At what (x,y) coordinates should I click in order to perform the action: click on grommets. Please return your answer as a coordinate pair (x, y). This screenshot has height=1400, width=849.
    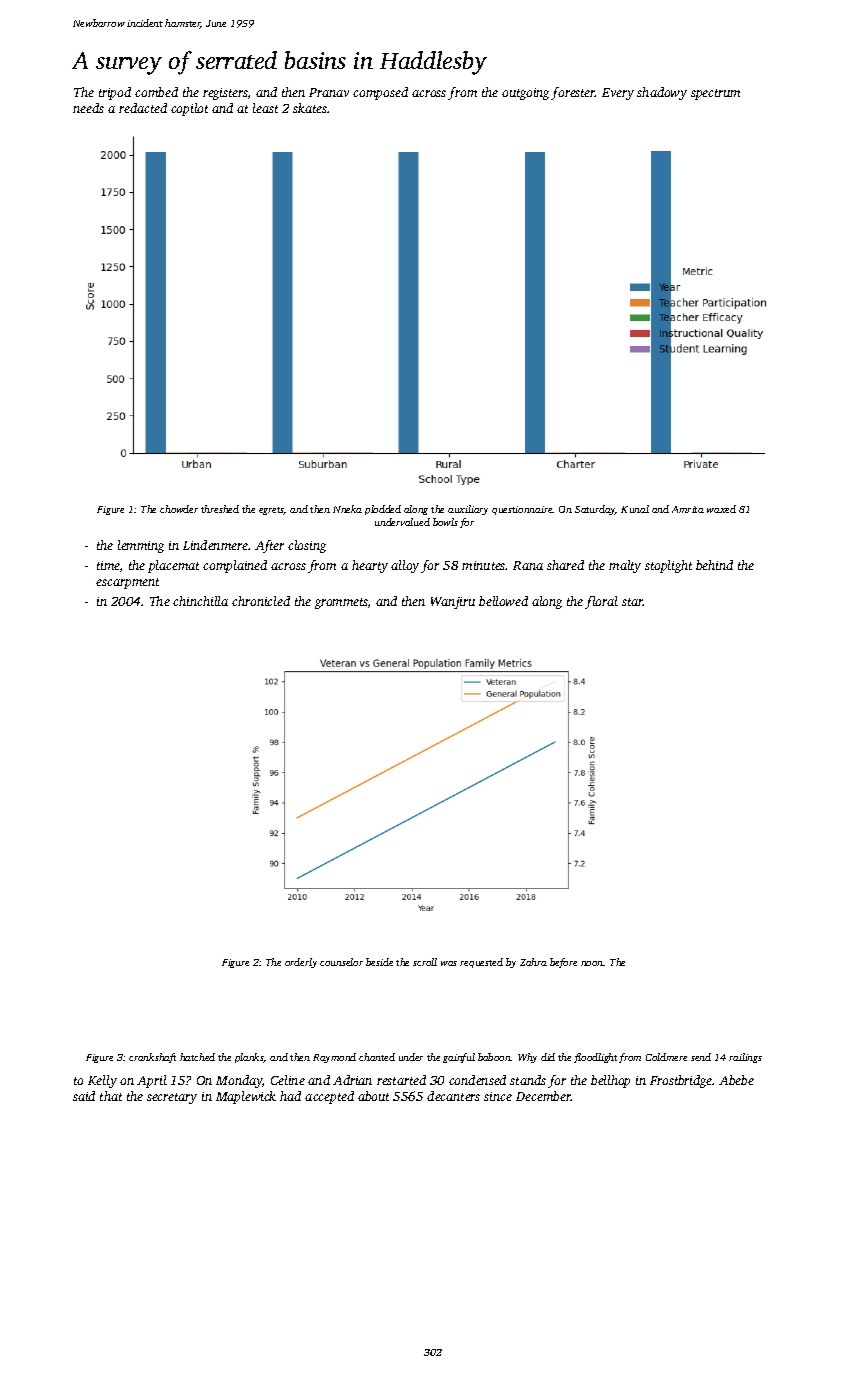
    Looking at the image, I should click on (341, 603).
